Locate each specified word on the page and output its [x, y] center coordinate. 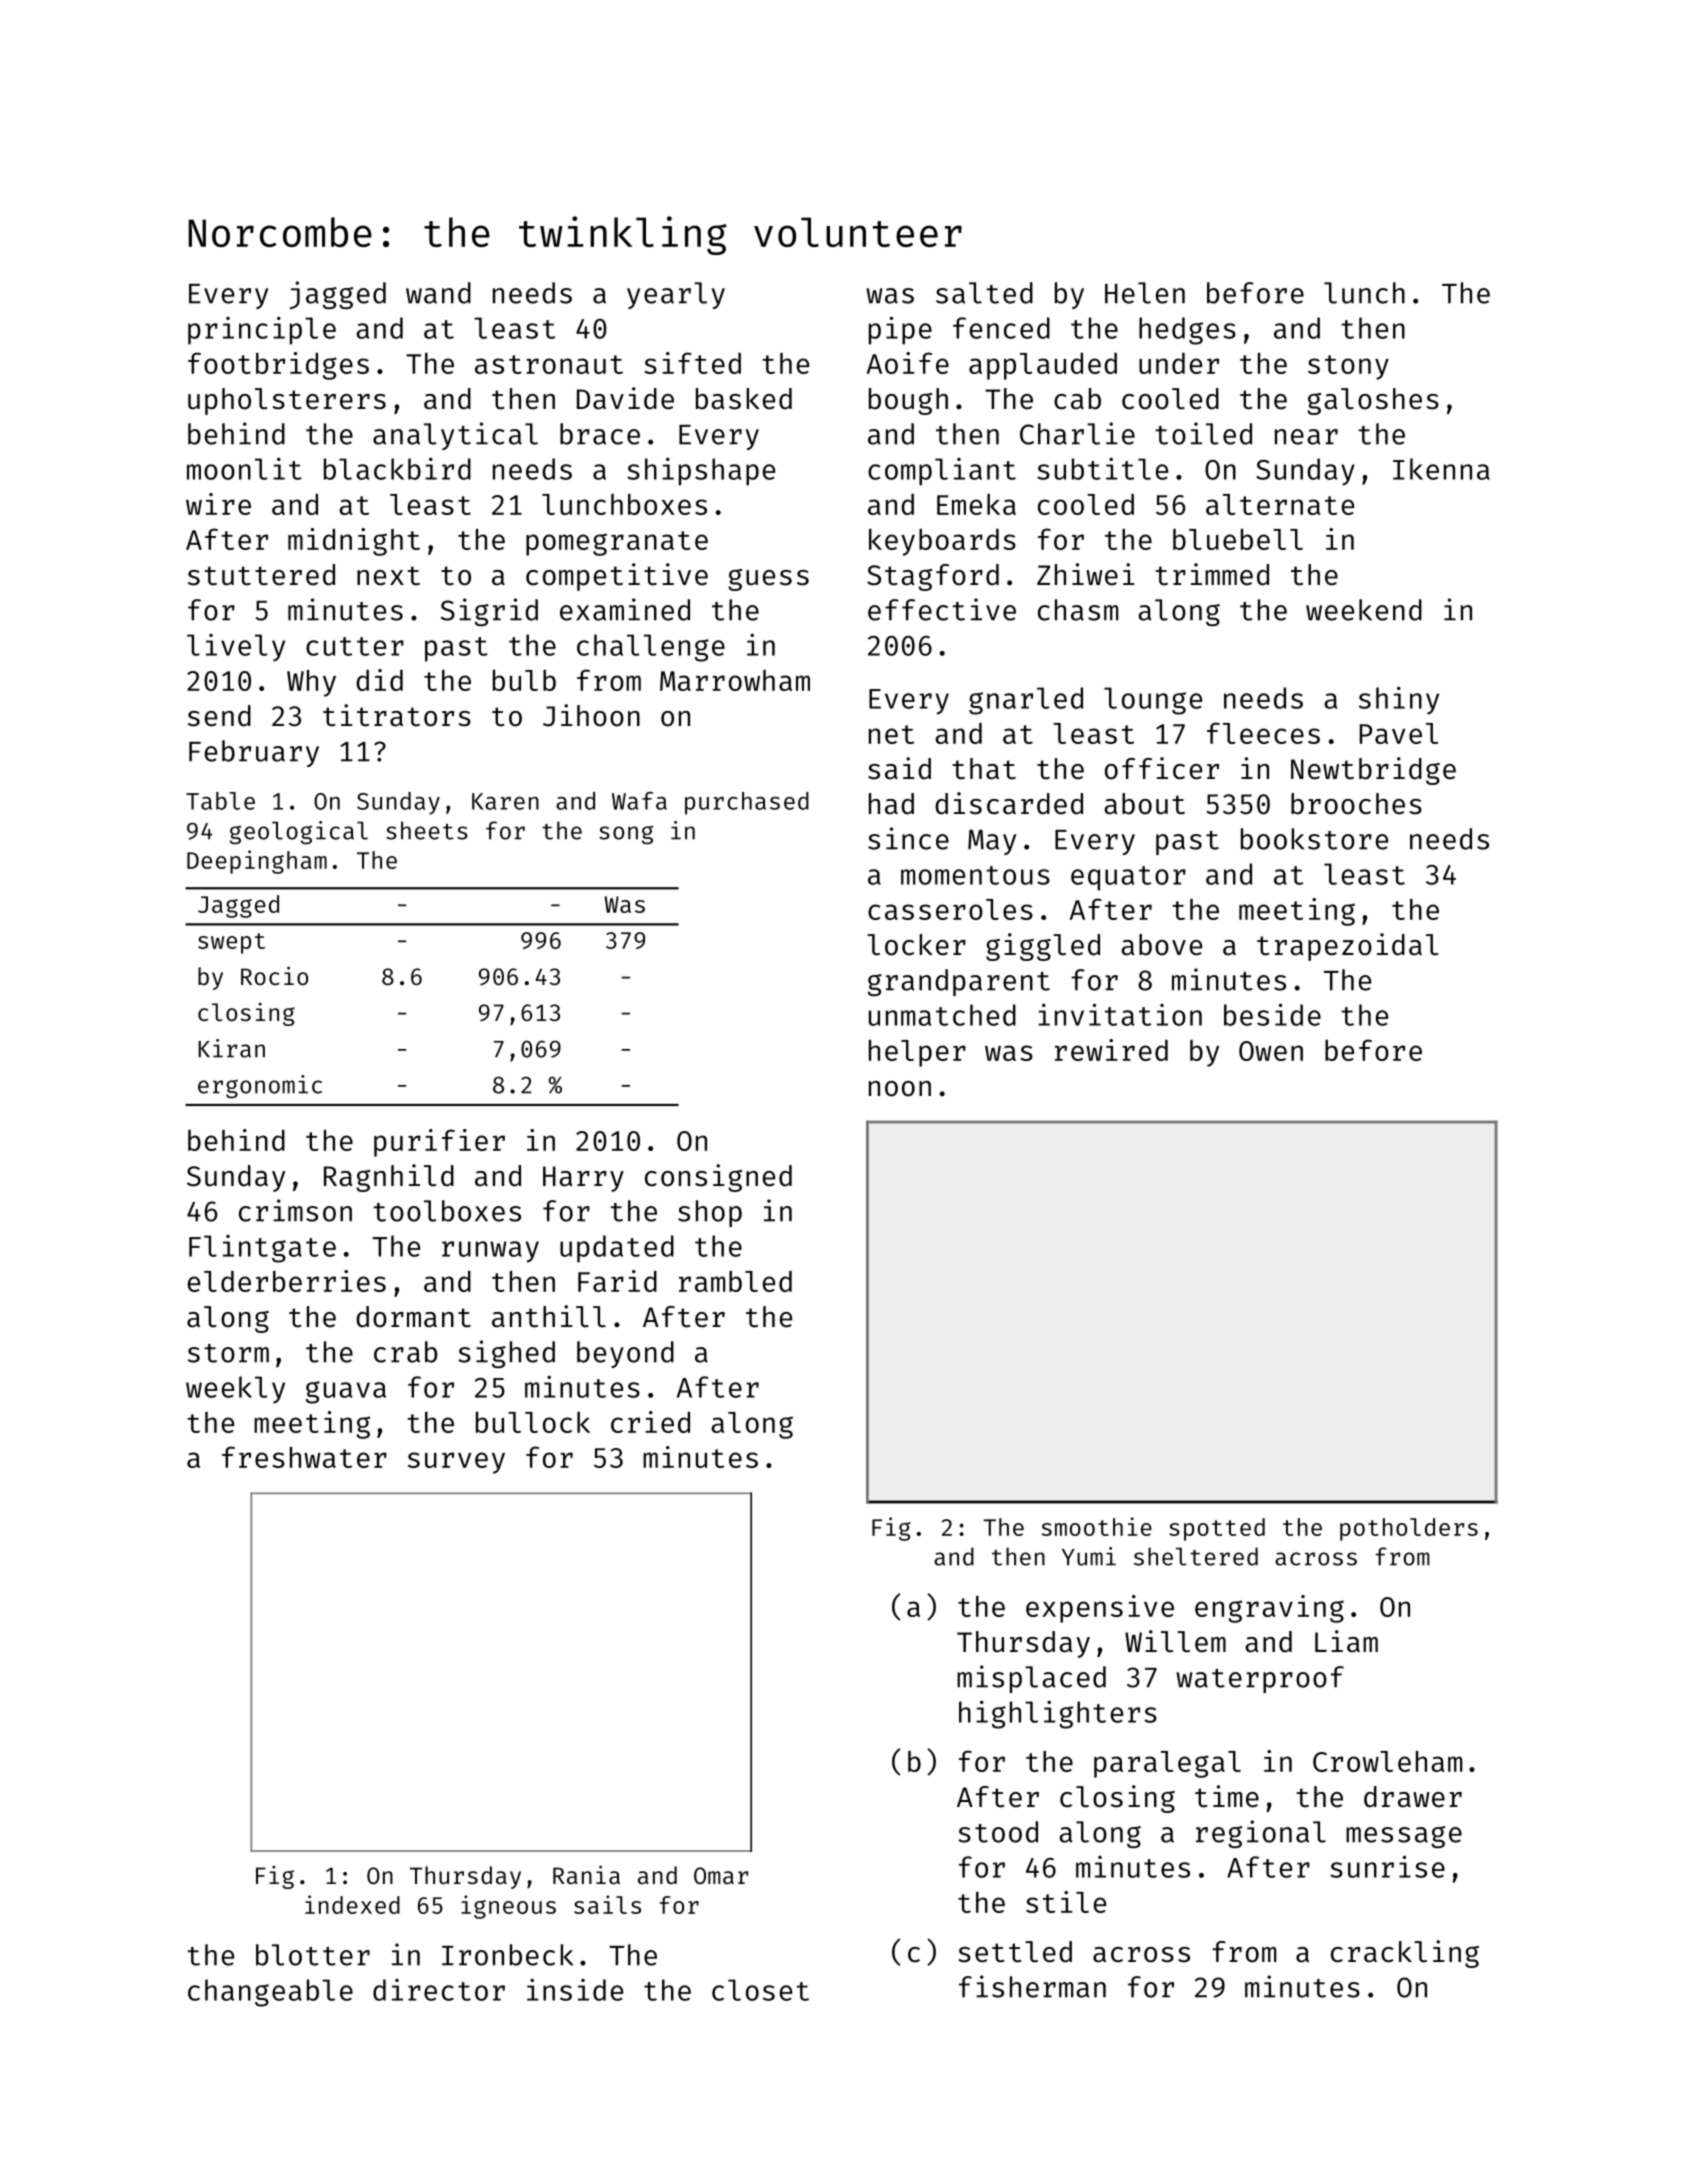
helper [917, 1053]
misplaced [1031, 1679]
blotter [313, 1955]
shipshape [701, 472]
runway [490, 1252]
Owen [1271, 1051]
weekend [1364, 610]
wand [438, 293]
